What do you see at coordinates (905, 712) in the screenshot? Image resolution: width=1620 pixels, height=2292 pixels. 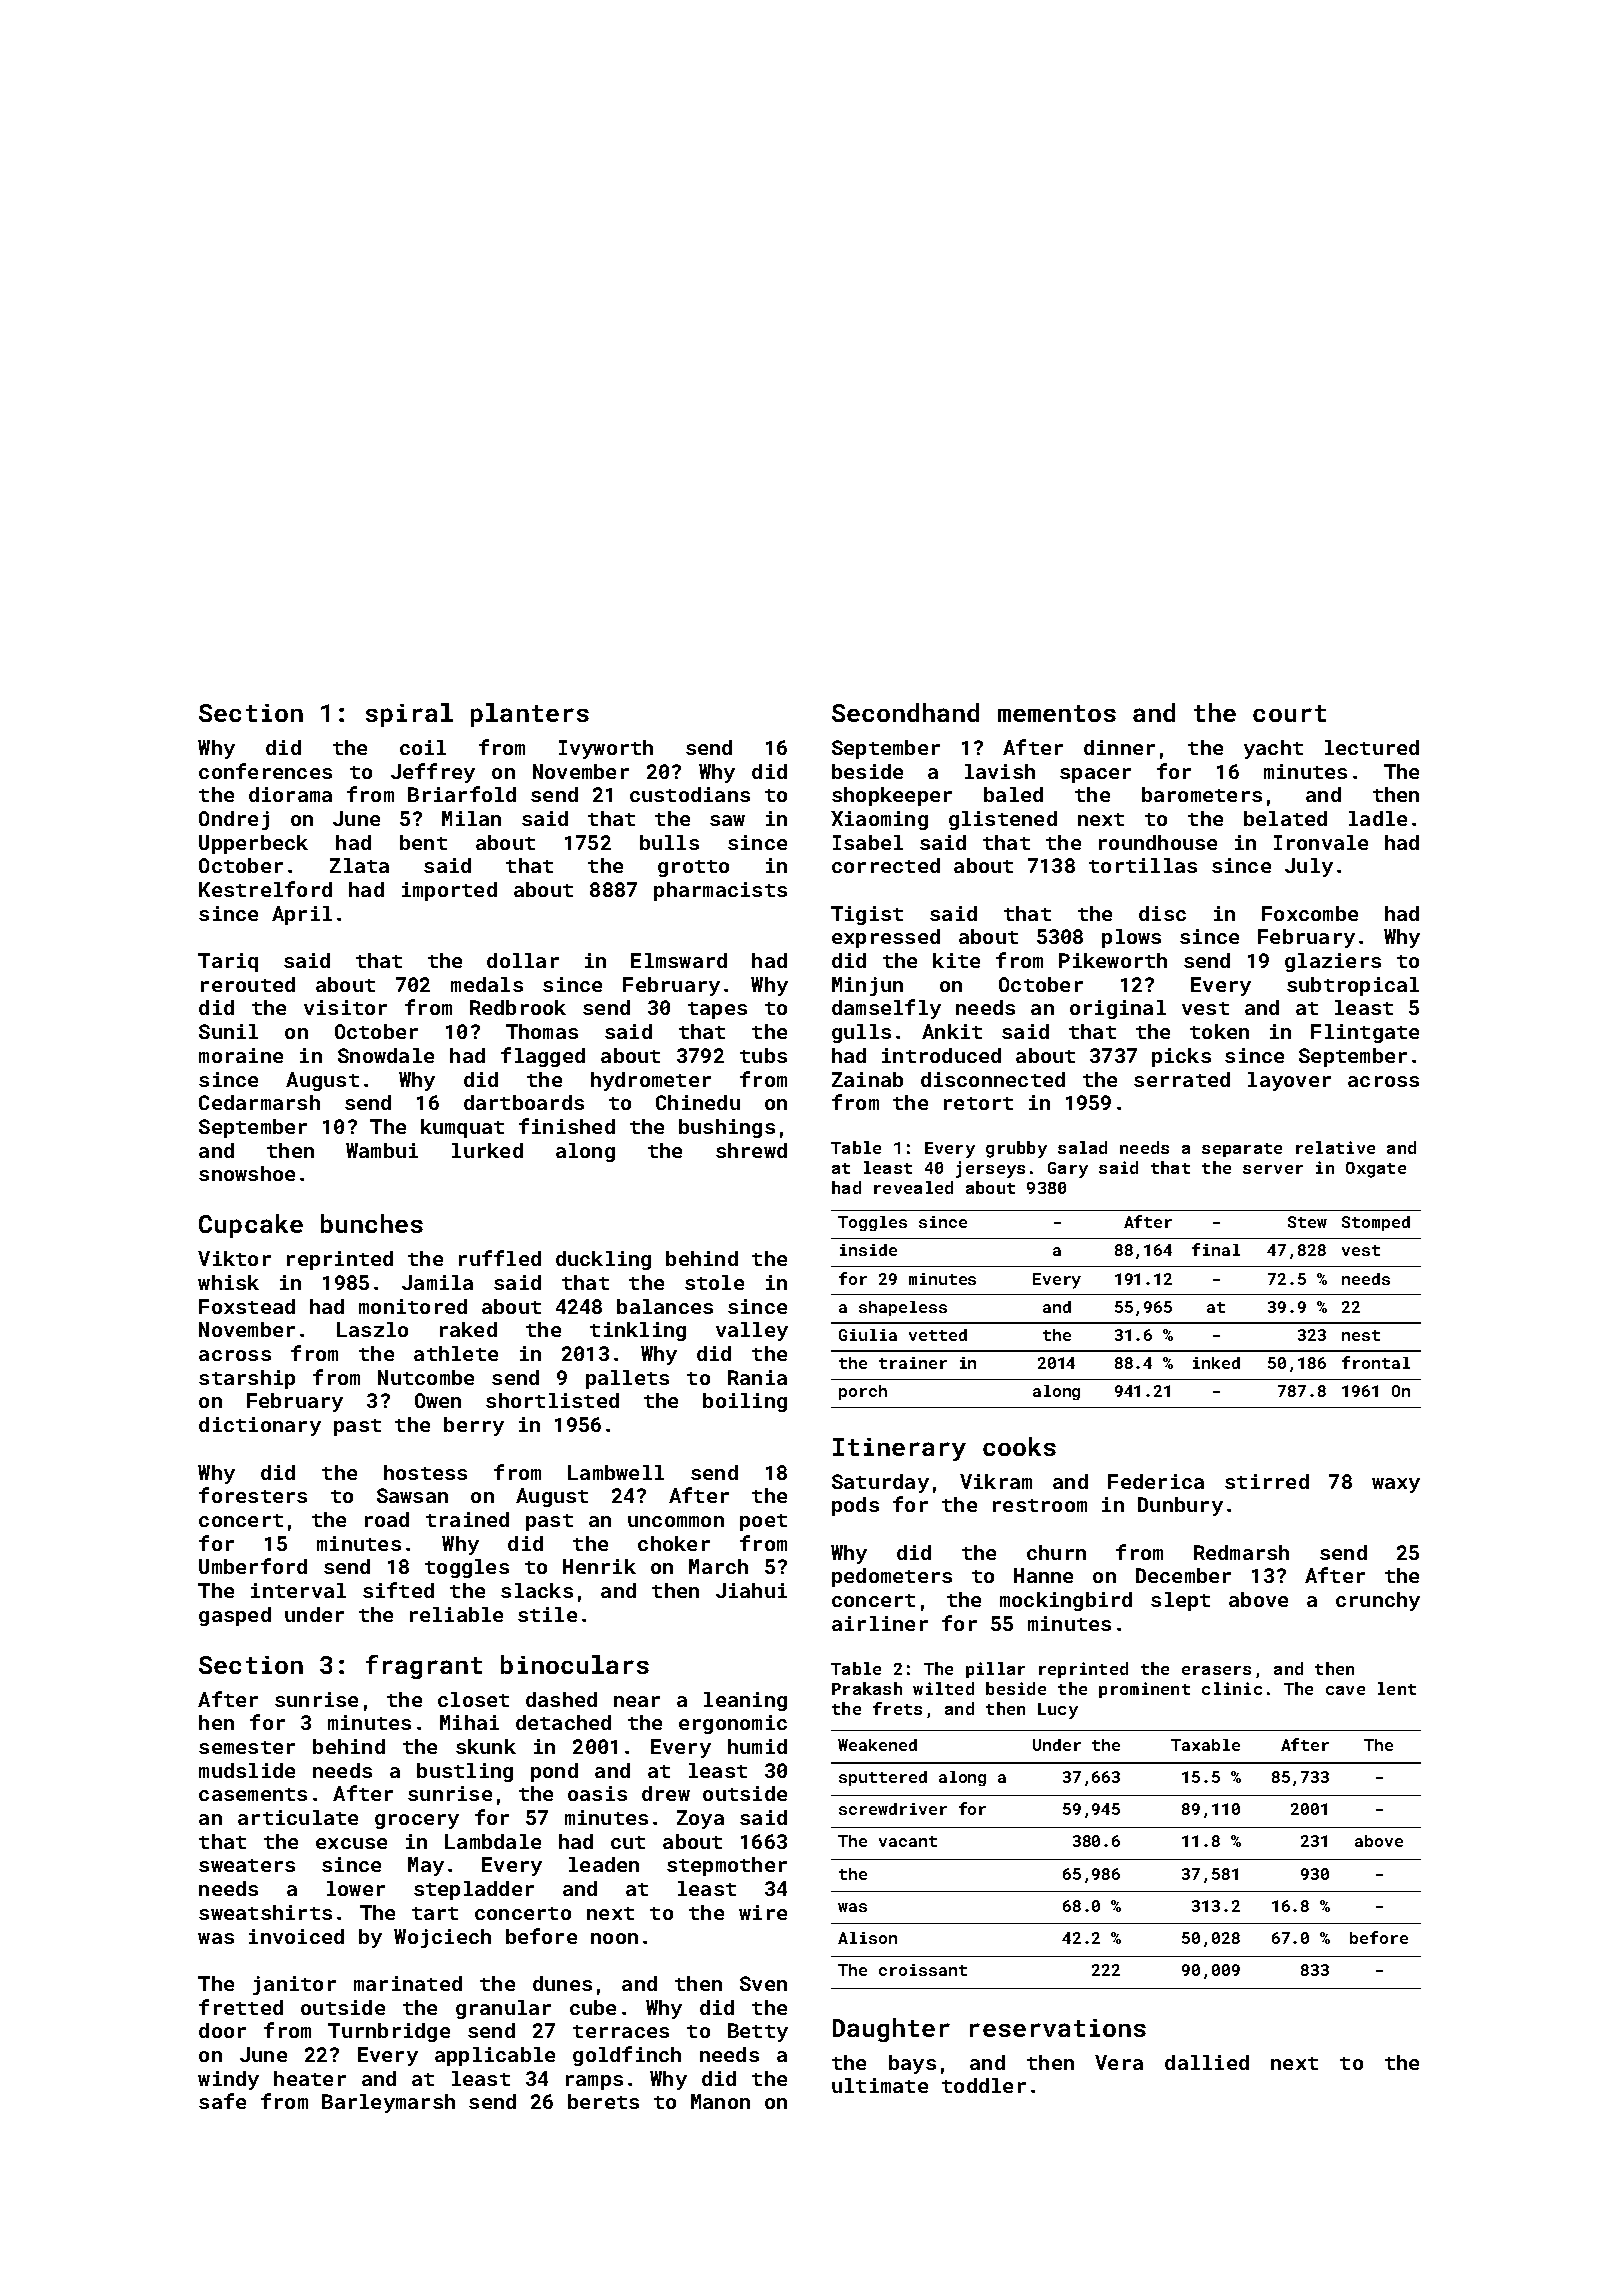 I see `Secondhand` at bounding box center [905, 712].
